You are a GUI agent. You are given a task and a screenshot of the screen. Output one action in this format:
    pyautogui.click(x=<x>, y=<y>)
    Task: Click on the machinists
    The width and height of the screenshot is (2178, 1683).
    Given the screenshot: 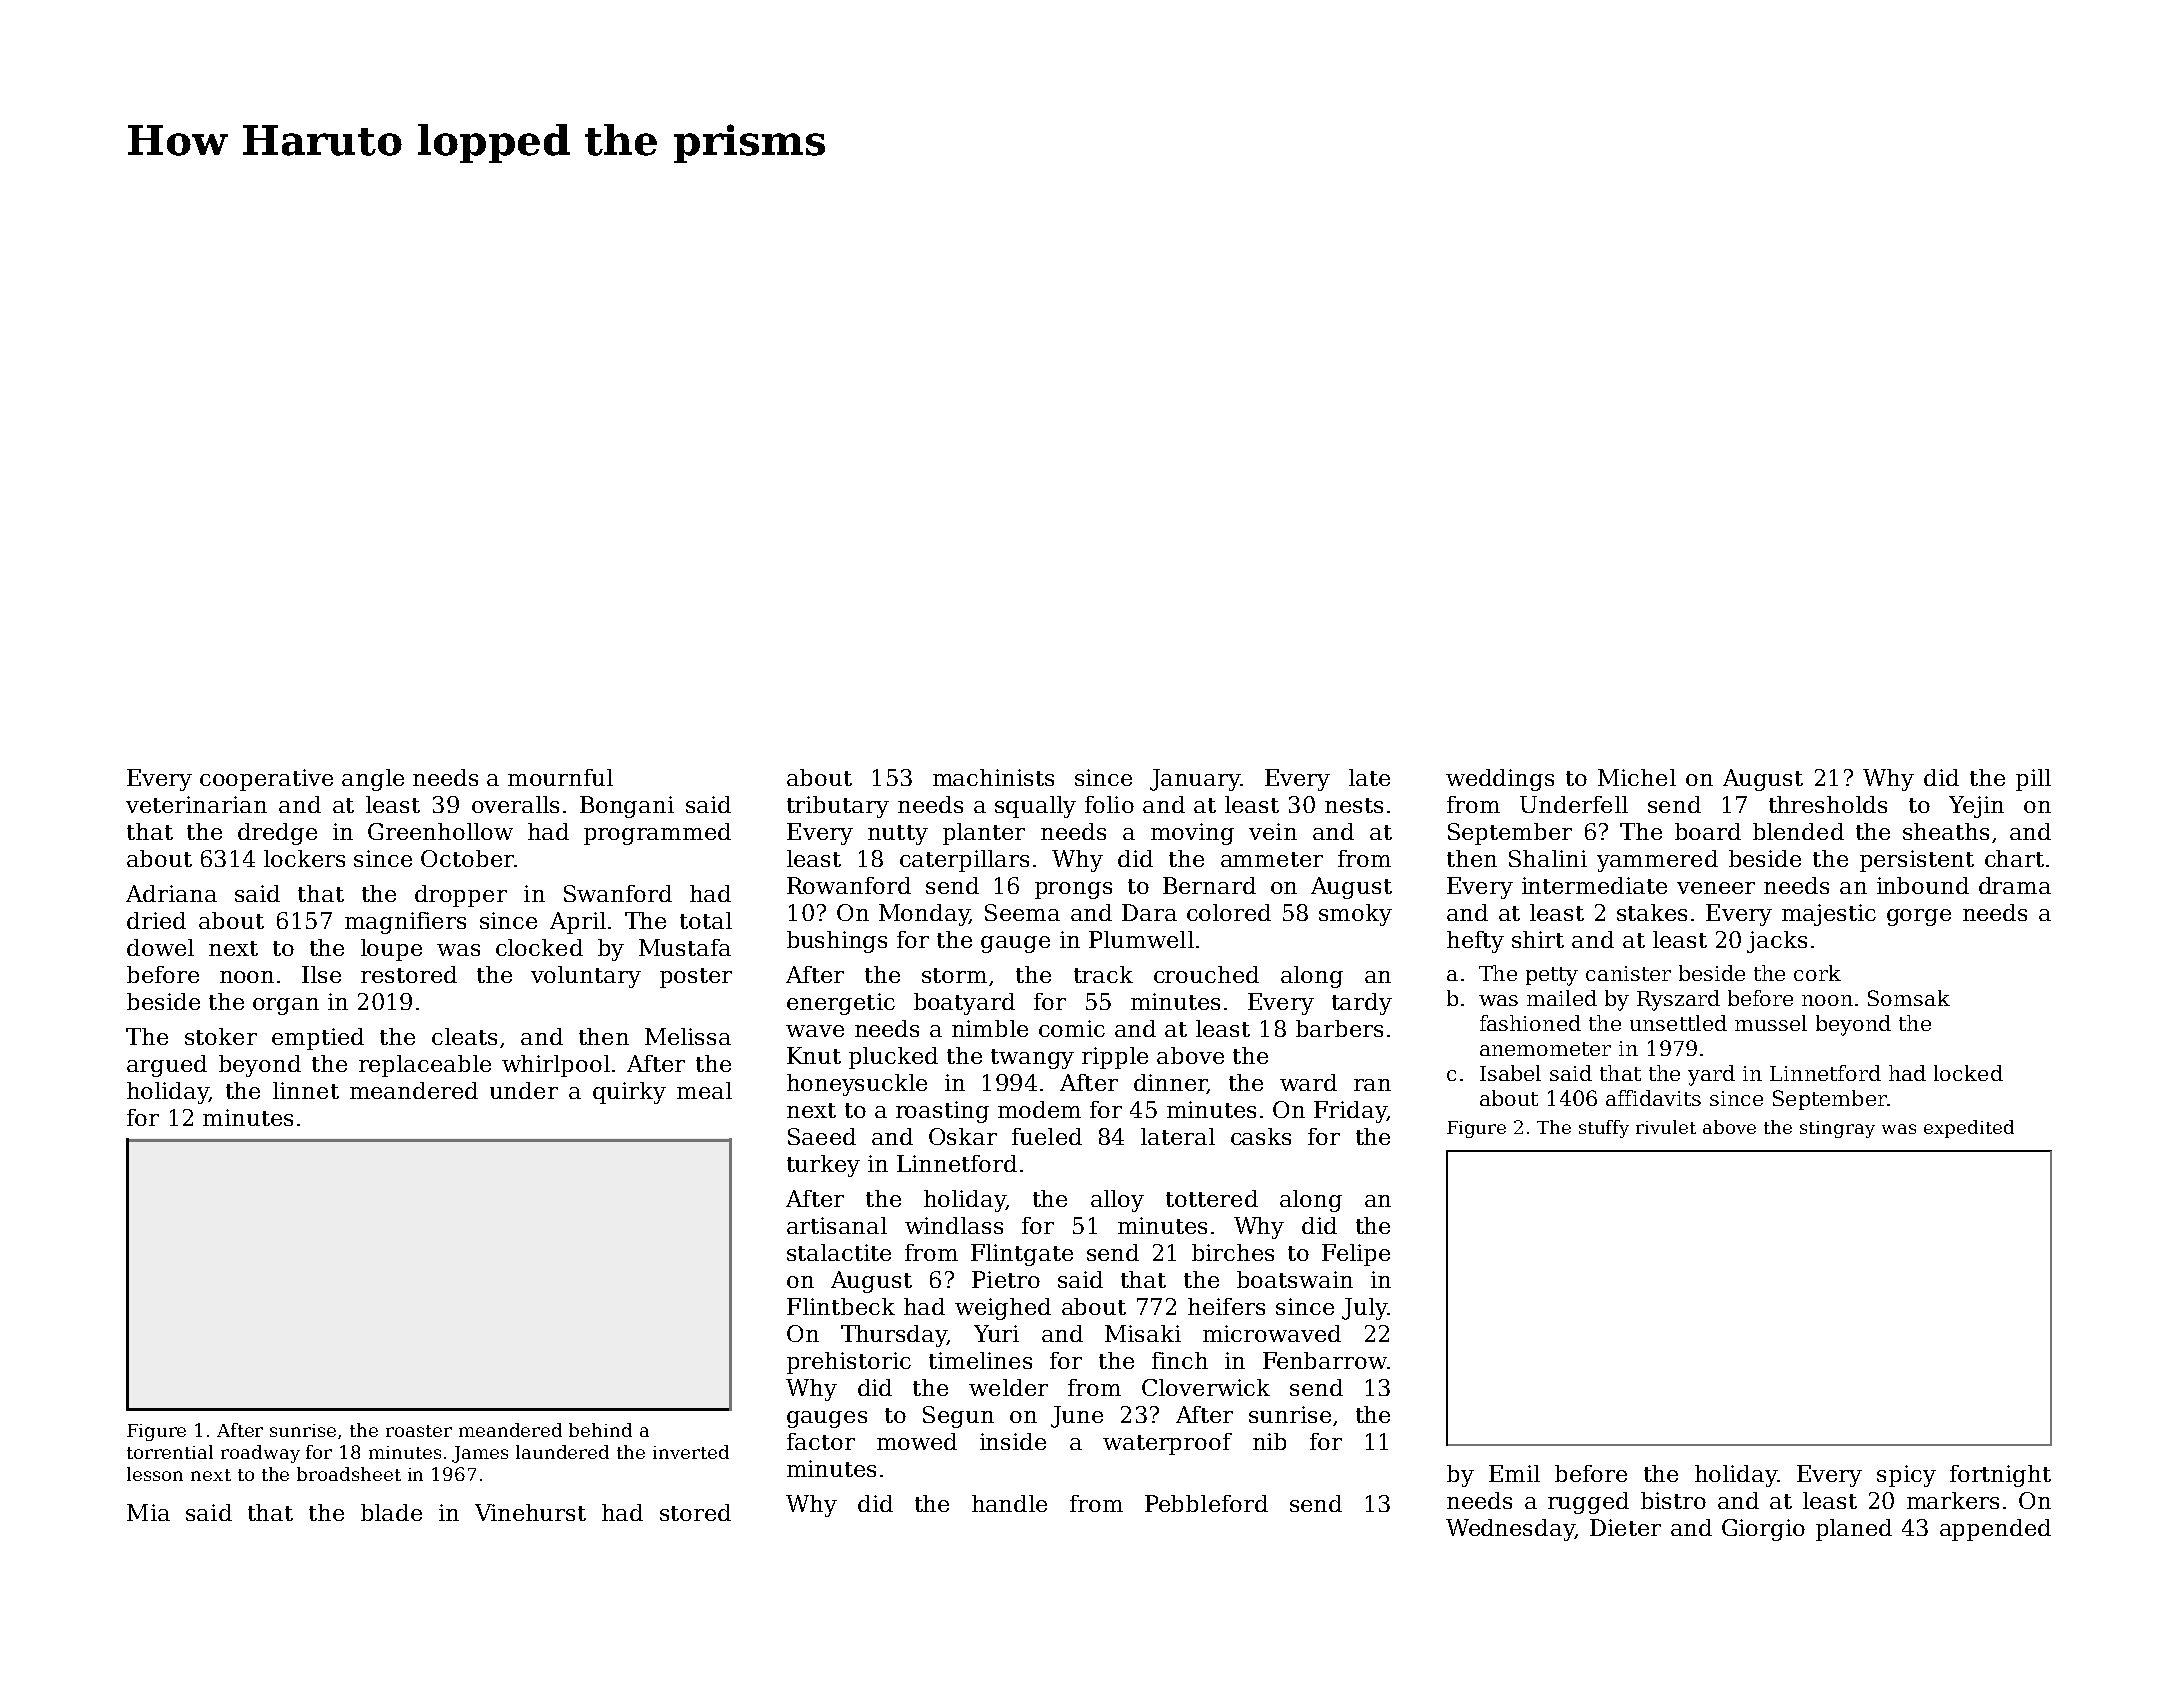 What is the action you would take?
    pyautogui.click(x=993, y=777)
